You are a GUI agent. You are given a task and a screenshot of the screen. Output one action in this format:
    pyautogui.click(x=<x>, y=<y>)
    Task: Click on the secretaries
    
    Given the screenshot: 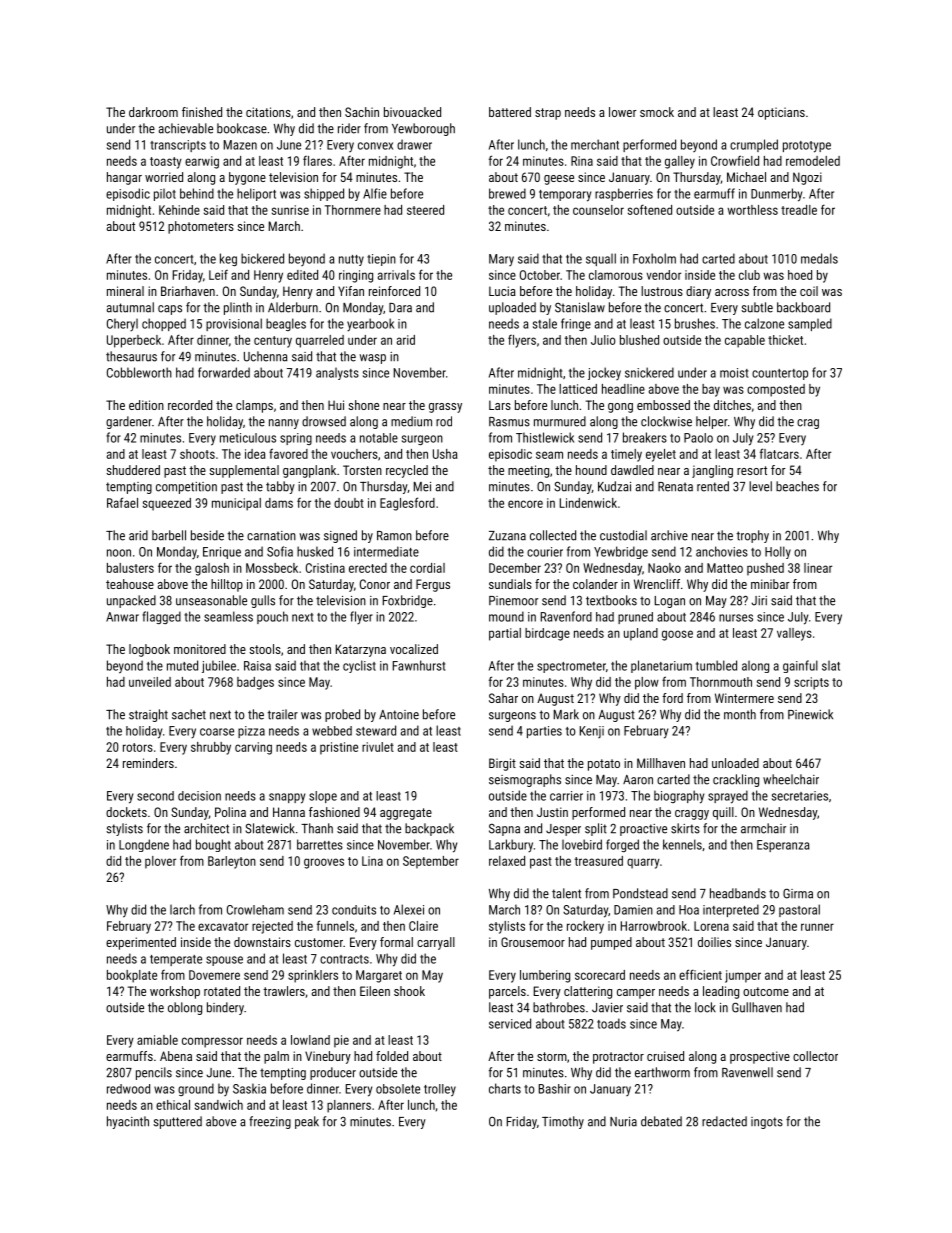 What is the action you would take?
    pyautogui.click(x=800, y=796)
